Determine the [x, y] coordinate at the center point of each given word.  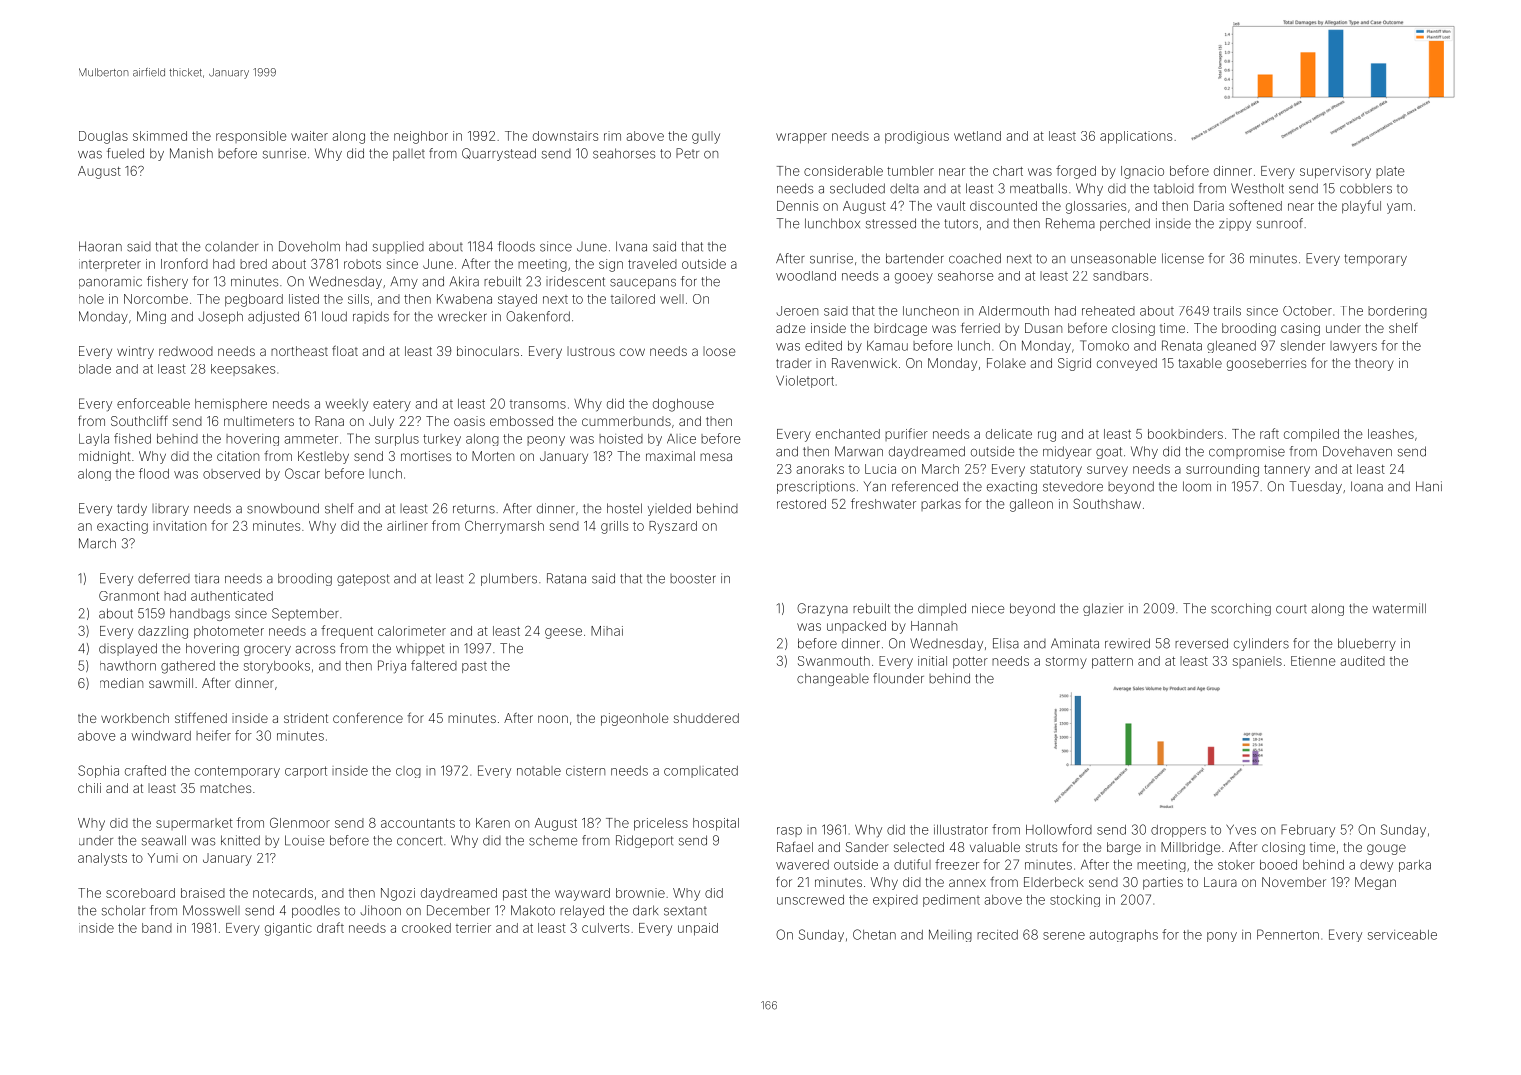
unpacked [856, 627]
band [157, 928]
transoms [538, 404]
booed [1278, 865]
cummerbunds [626, 421]
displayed [128, 649]
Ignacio [1142, 172]
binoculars [488, 351]
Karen [493, 823]
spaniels [1257, 662]
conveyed [1127, 364]
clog [408, 772]
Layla [94, 440]
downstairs [565, 136]
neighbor [421, 137]
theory [1374, 364]
